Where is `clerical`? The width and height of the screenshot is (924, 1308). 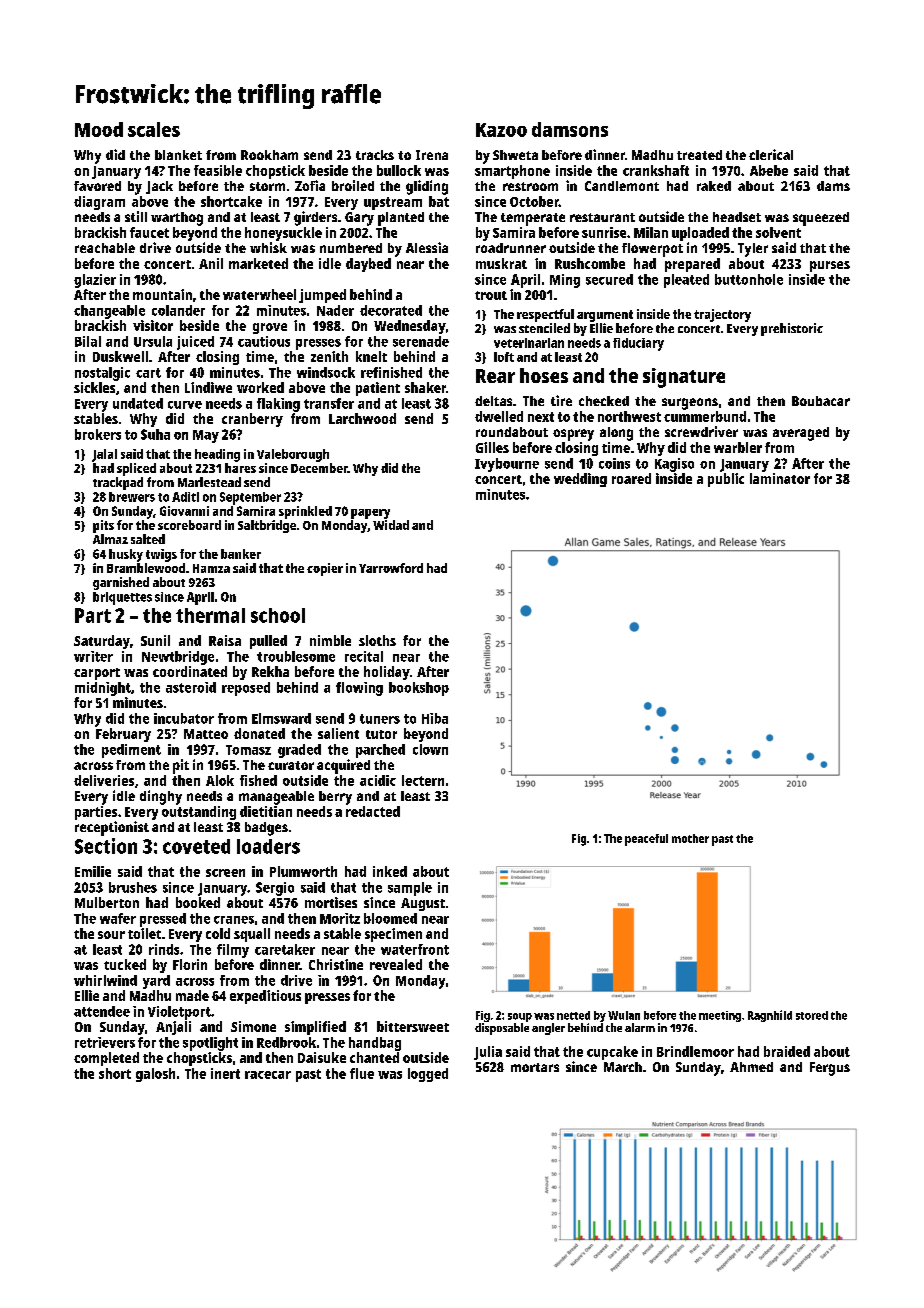
clerical is located at coordinates (771, 154).
